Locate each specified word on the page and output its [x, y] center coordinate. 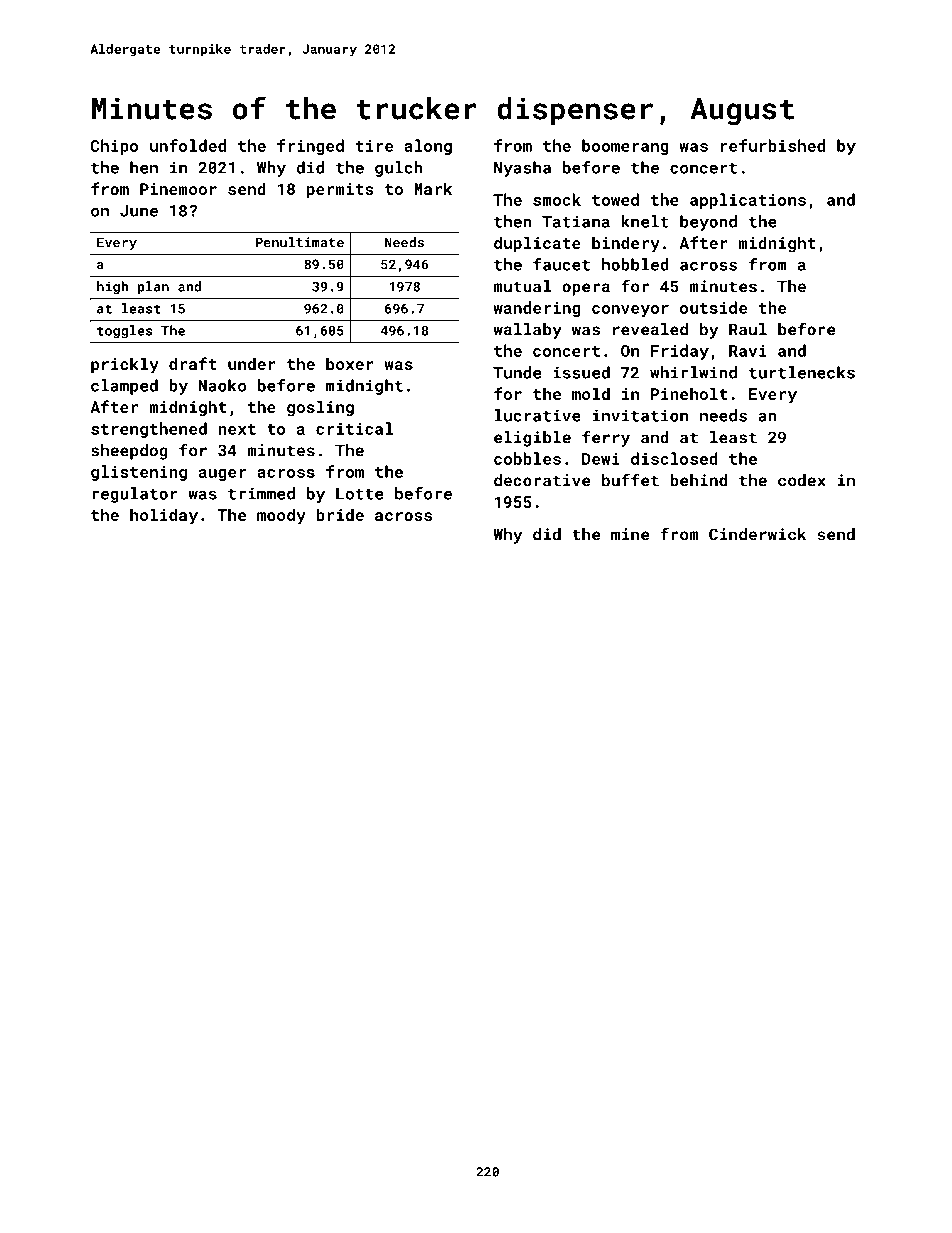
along [428, 147]
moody [281, 516]
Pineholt [689, 393]
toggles [125, 332]
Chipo [114, 147]
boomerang [625, 147]
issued [581, 372]
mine [630, 534]
